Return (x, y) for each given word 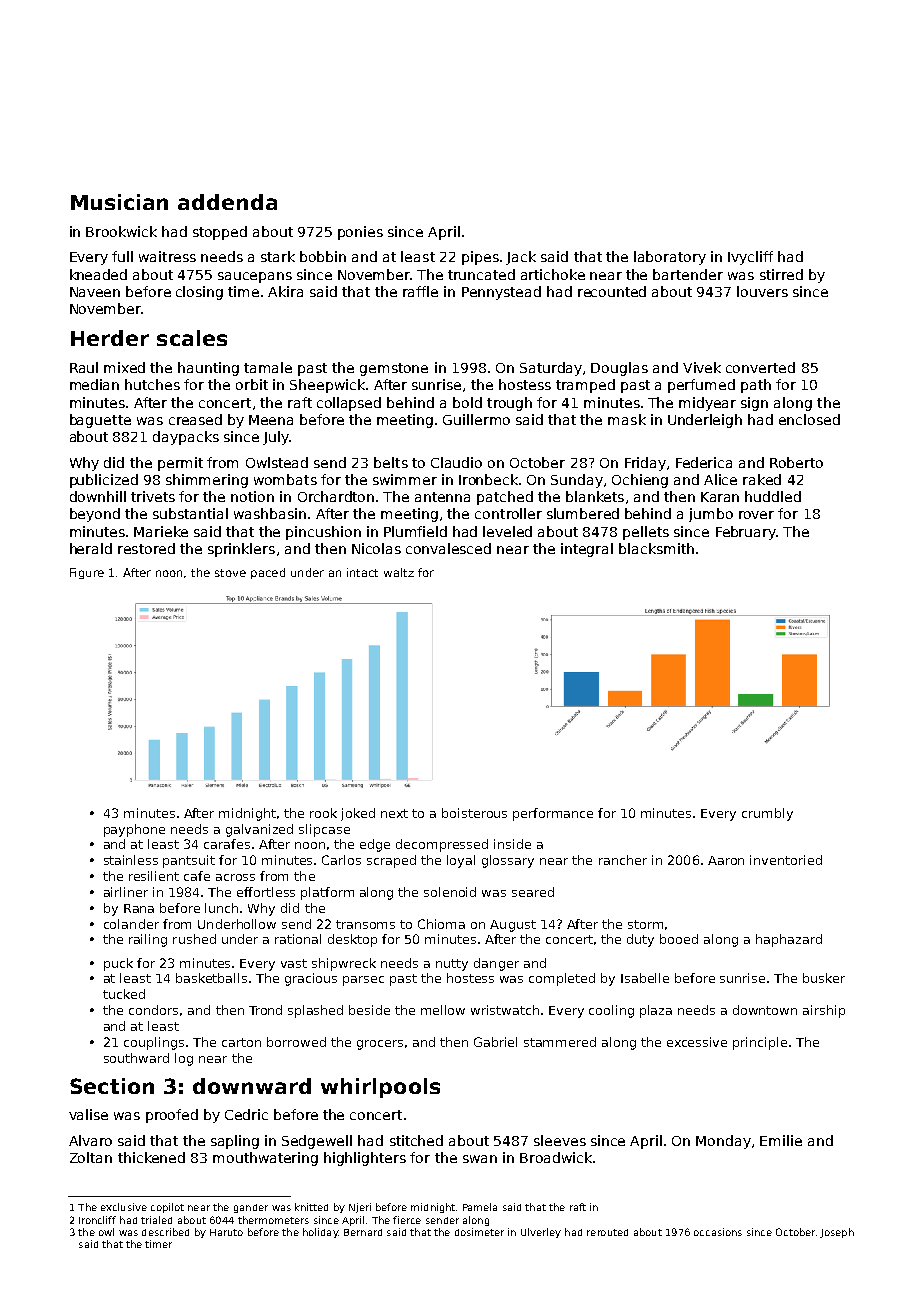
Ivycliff (750, 258)
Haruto (226, 1232)
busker (824, 978)
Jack (521, 258)
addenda (227, 202)
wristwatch (505, 1010)
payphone (134, 830)
